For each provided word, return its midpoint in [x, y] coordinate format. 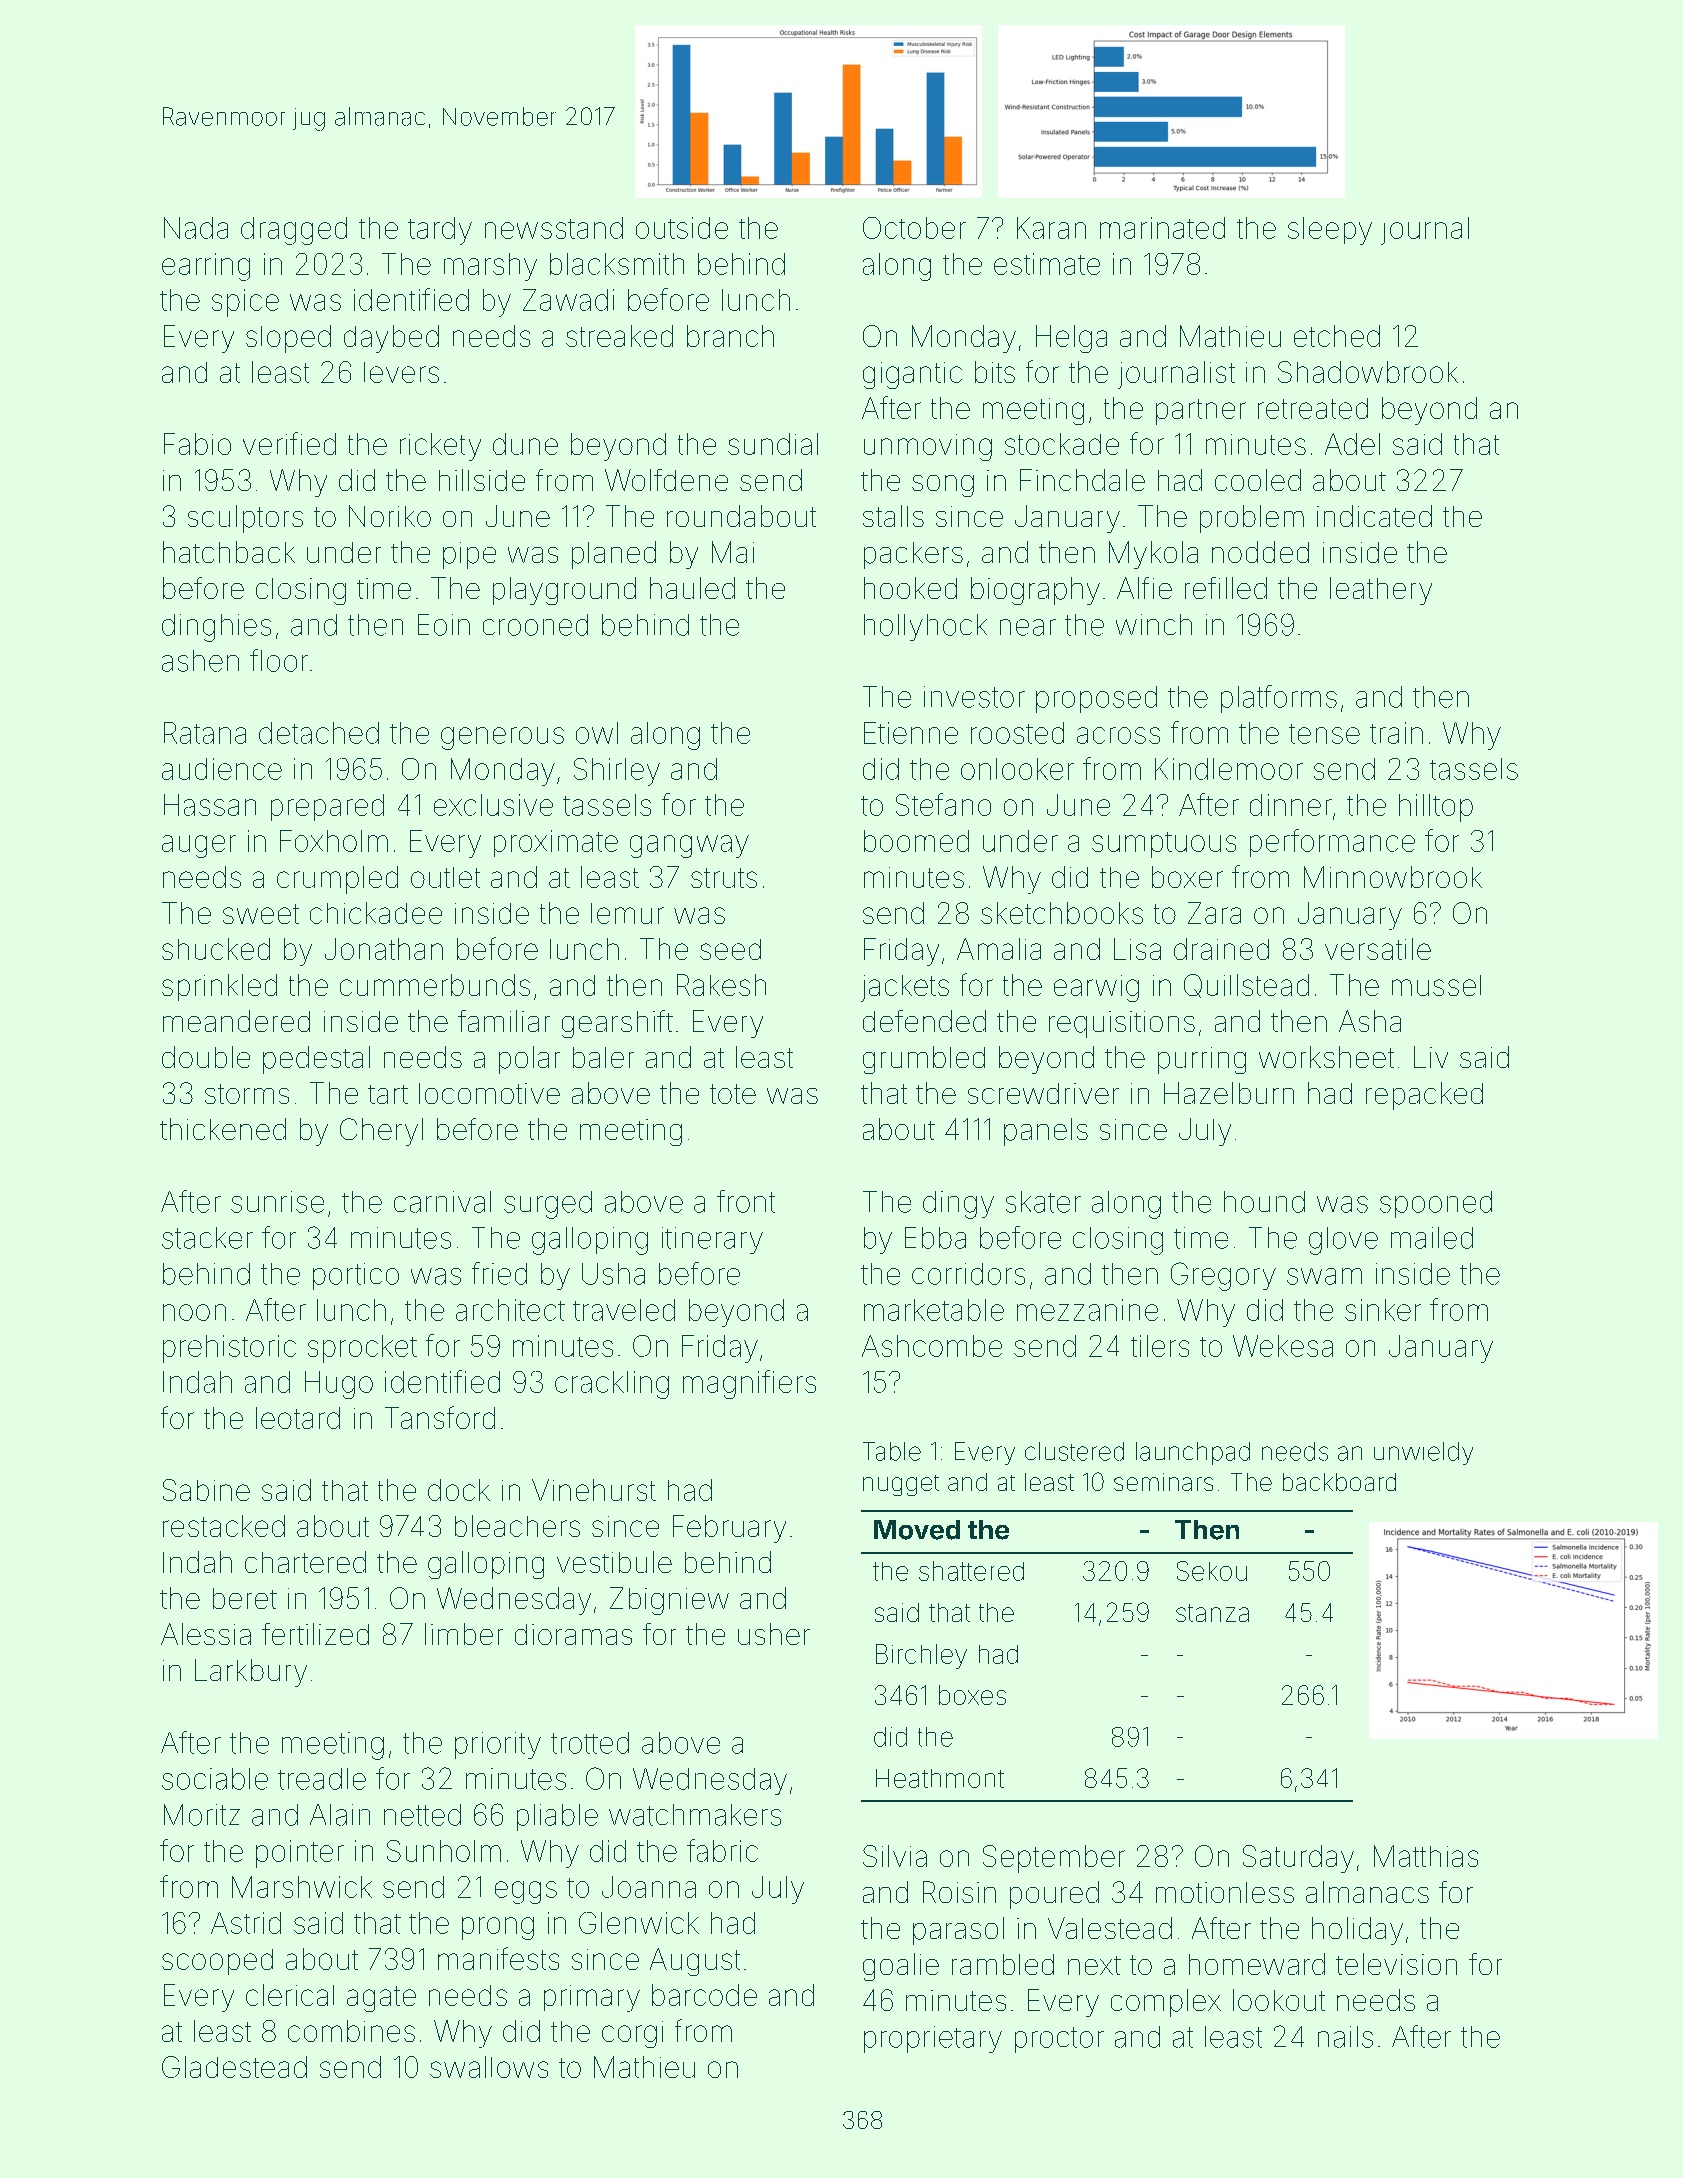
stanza [1212, 1613]
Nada [196, 228]
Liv [1431, 1057]
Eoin [444, 625]
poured [1054, 1895]
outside [682, 228]
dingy [958, 1205]
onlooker [1017, 769]
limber [464, 1634]
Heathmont [940, 1778]
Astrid [246, 1923]
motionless [1225, 1892]
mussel [1436, 985]
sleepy [1330, 231]
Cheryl [381, 1132]
